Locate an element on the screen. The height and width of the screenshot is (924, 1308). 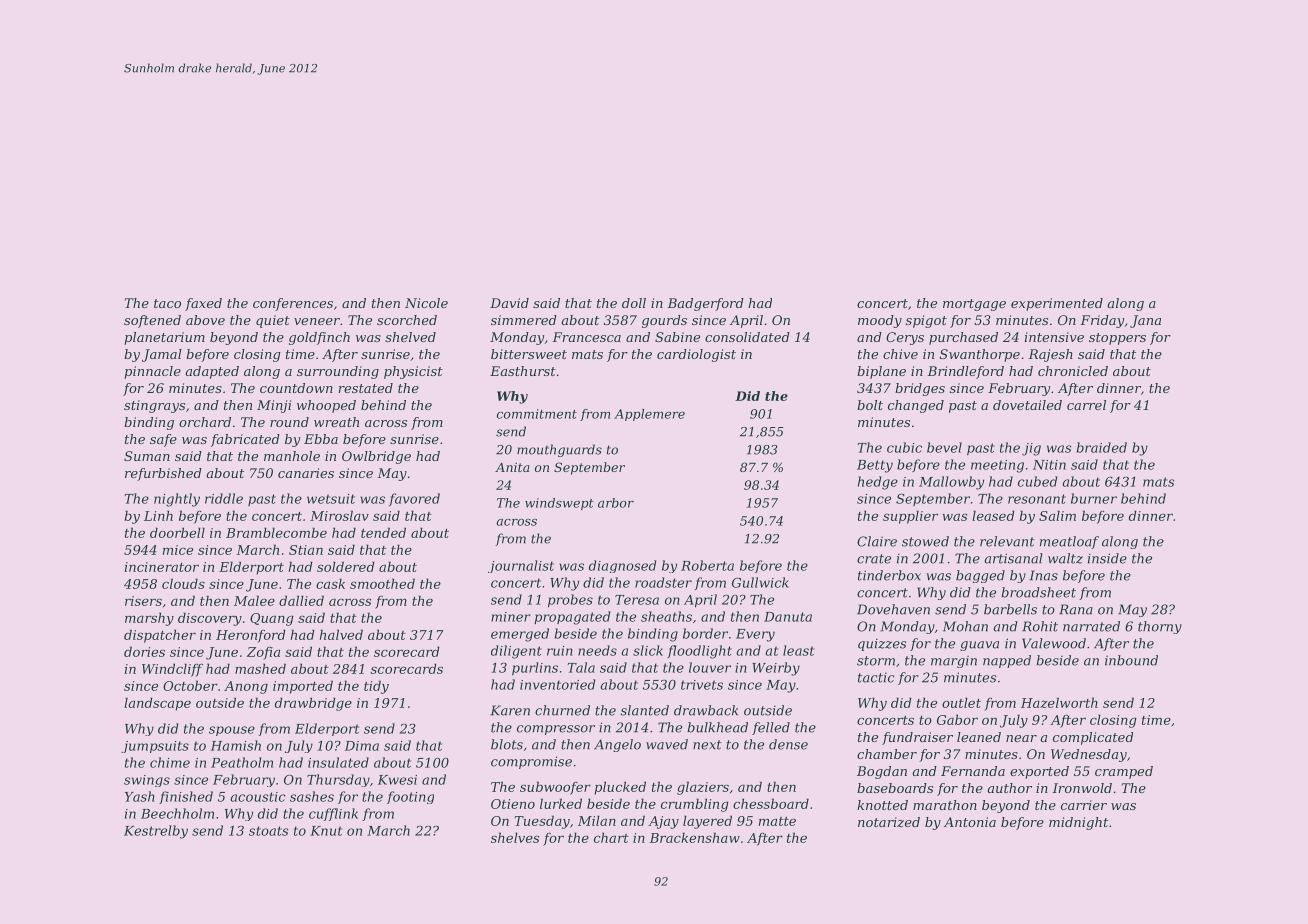
inbound is located at coordinates (1131, 660).
